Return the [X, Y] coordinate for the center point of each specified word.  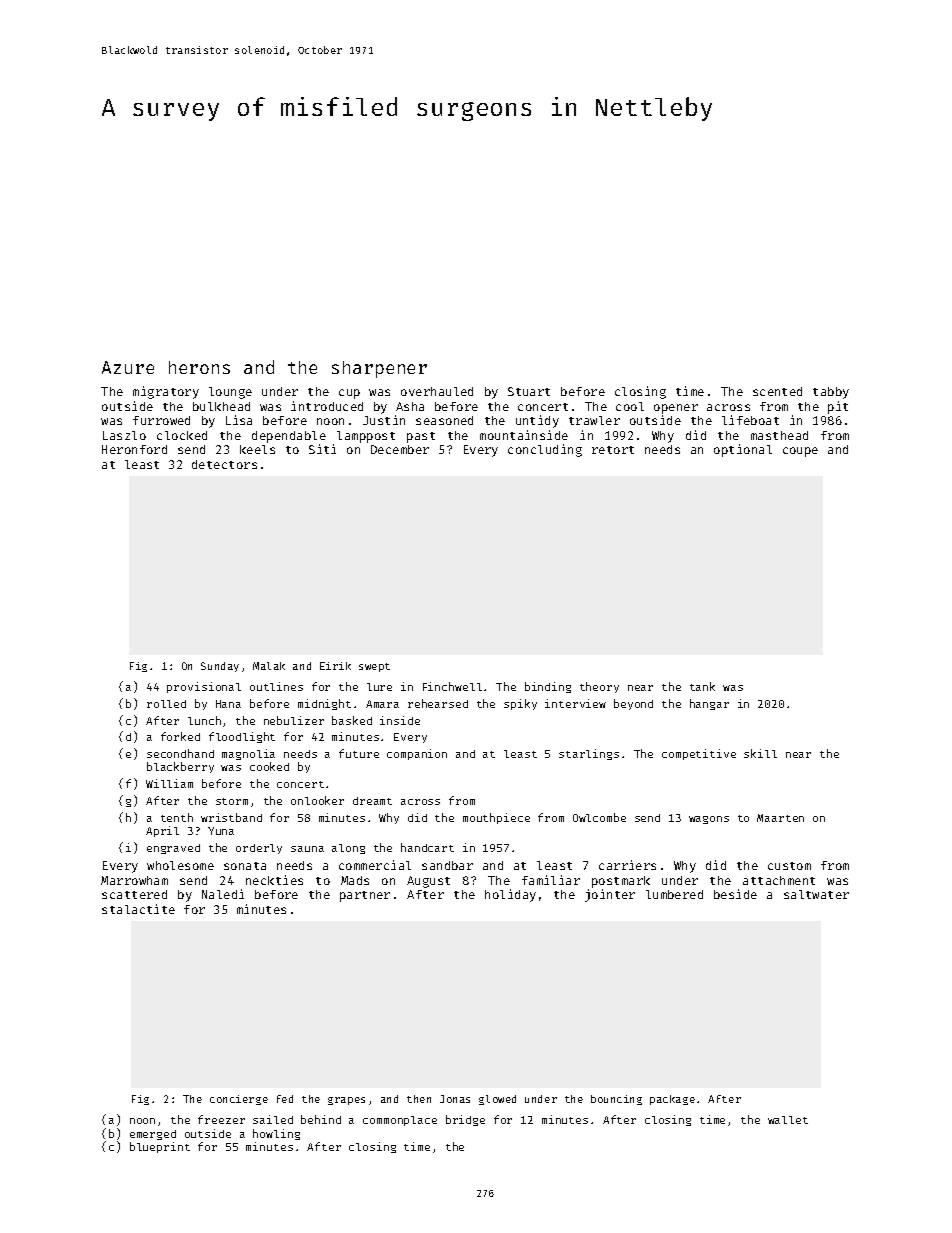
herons [199, 367]
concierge [239, 1100]
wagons [709, 820]
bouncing [616, 1100]
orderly [259, 849]
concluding [545, 450]
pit [838, 407]
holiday [510, 895]
